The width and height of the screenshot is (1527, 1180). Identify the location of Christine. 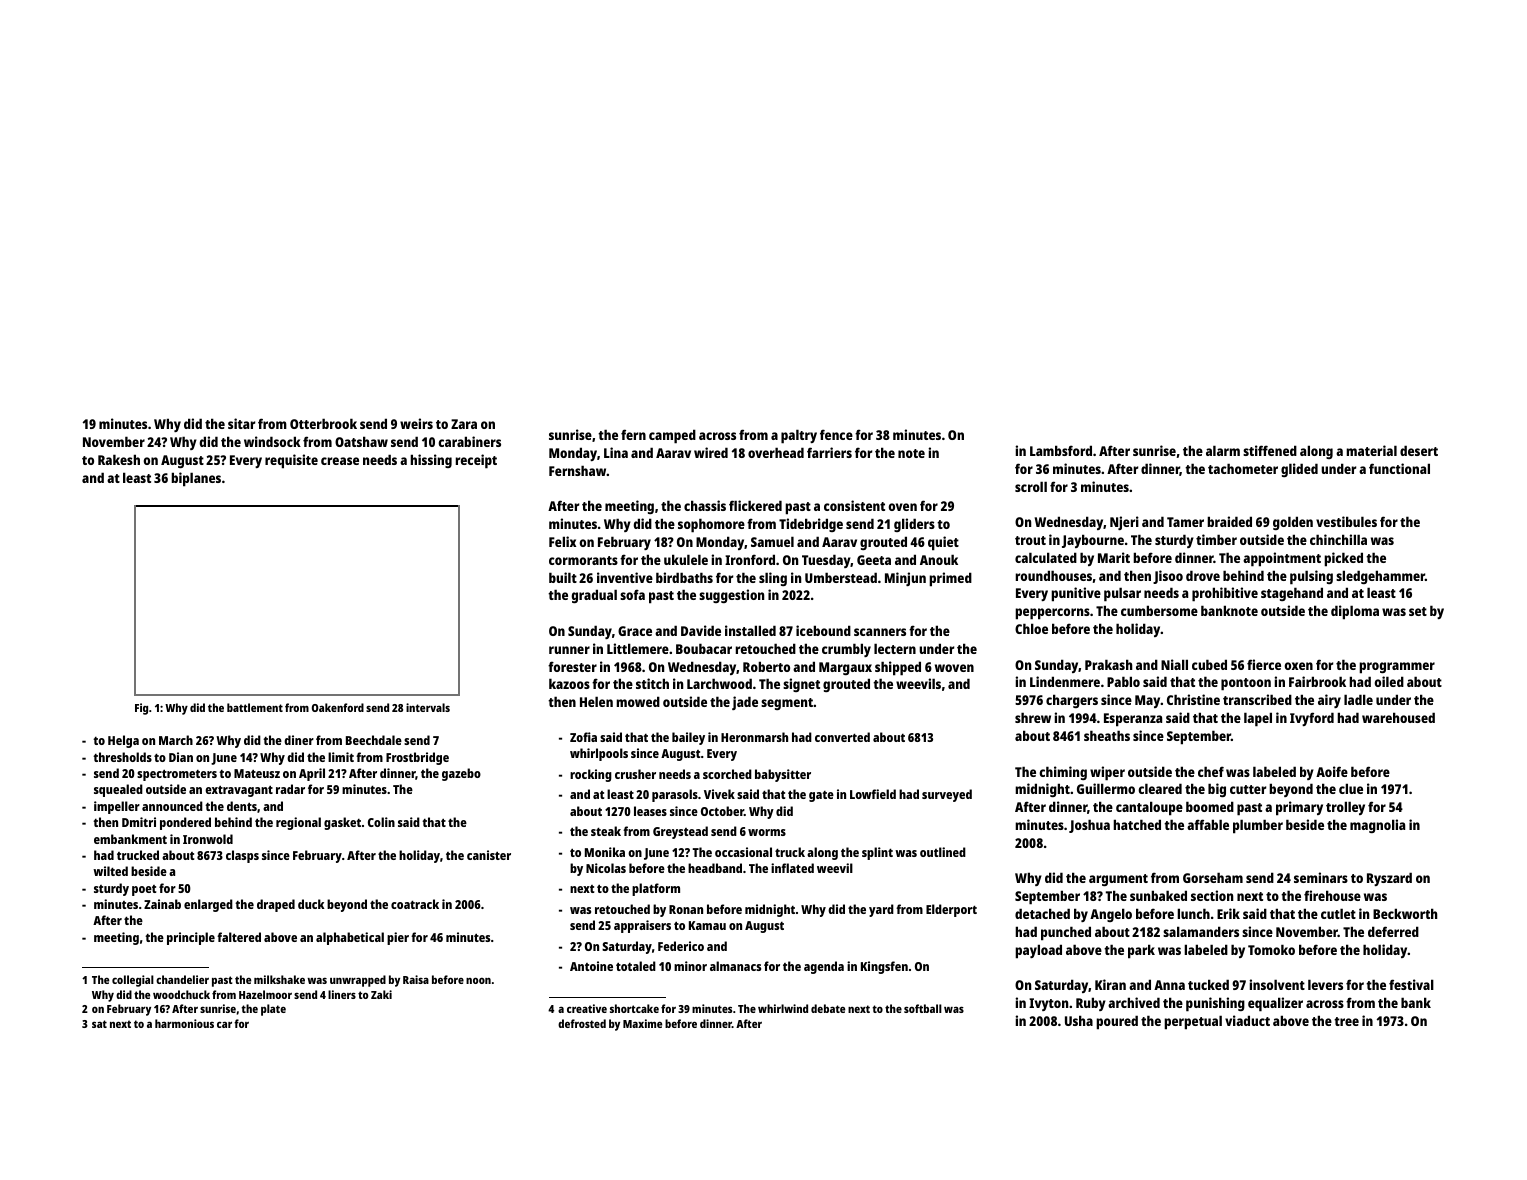
(1193, 699).
